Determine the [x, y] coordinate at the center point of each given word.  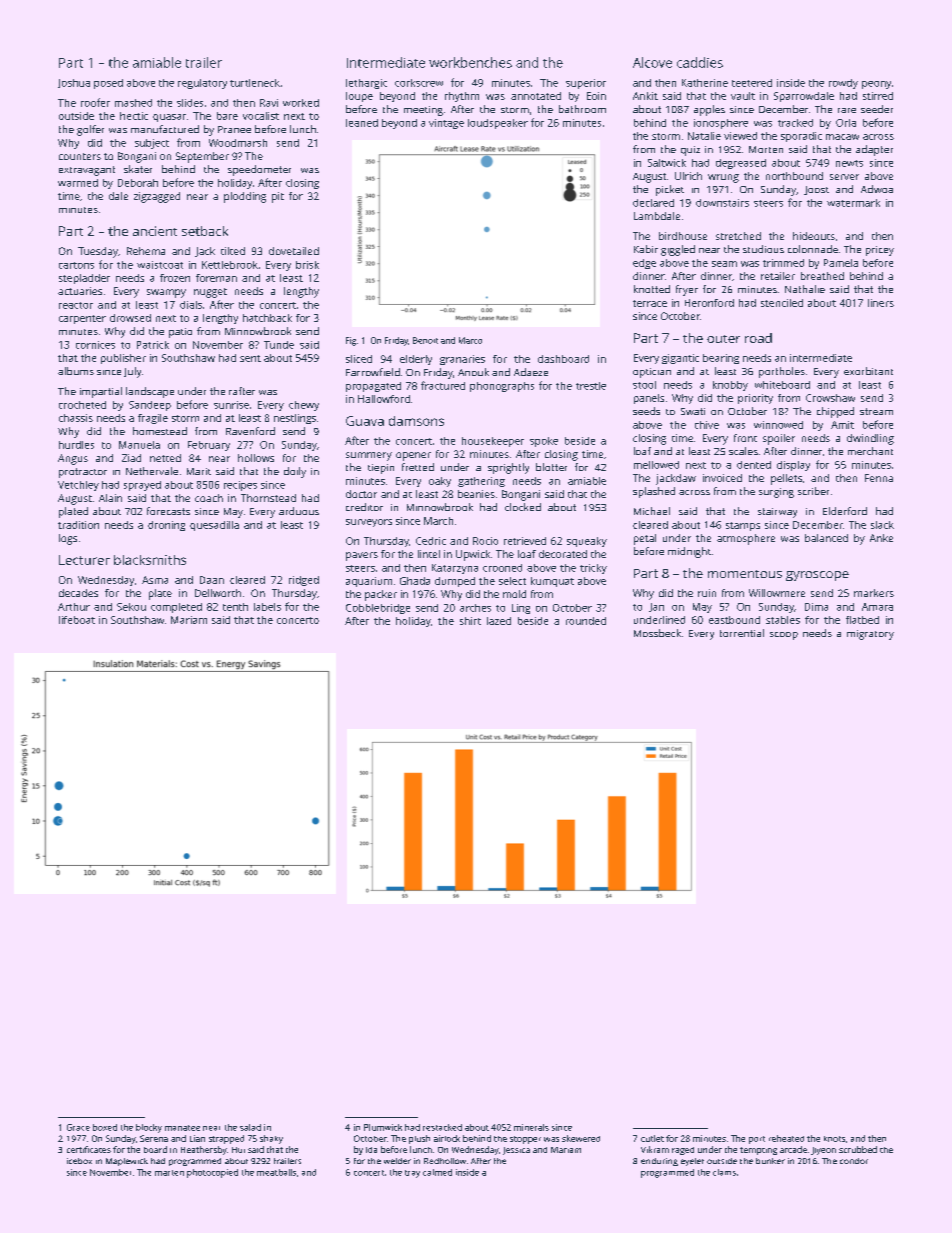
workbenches [470, 62]
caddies [700, 62]
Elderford [845, 511]
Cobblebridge [378, 609]
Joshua [74, 83]
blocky [149, 1128]
